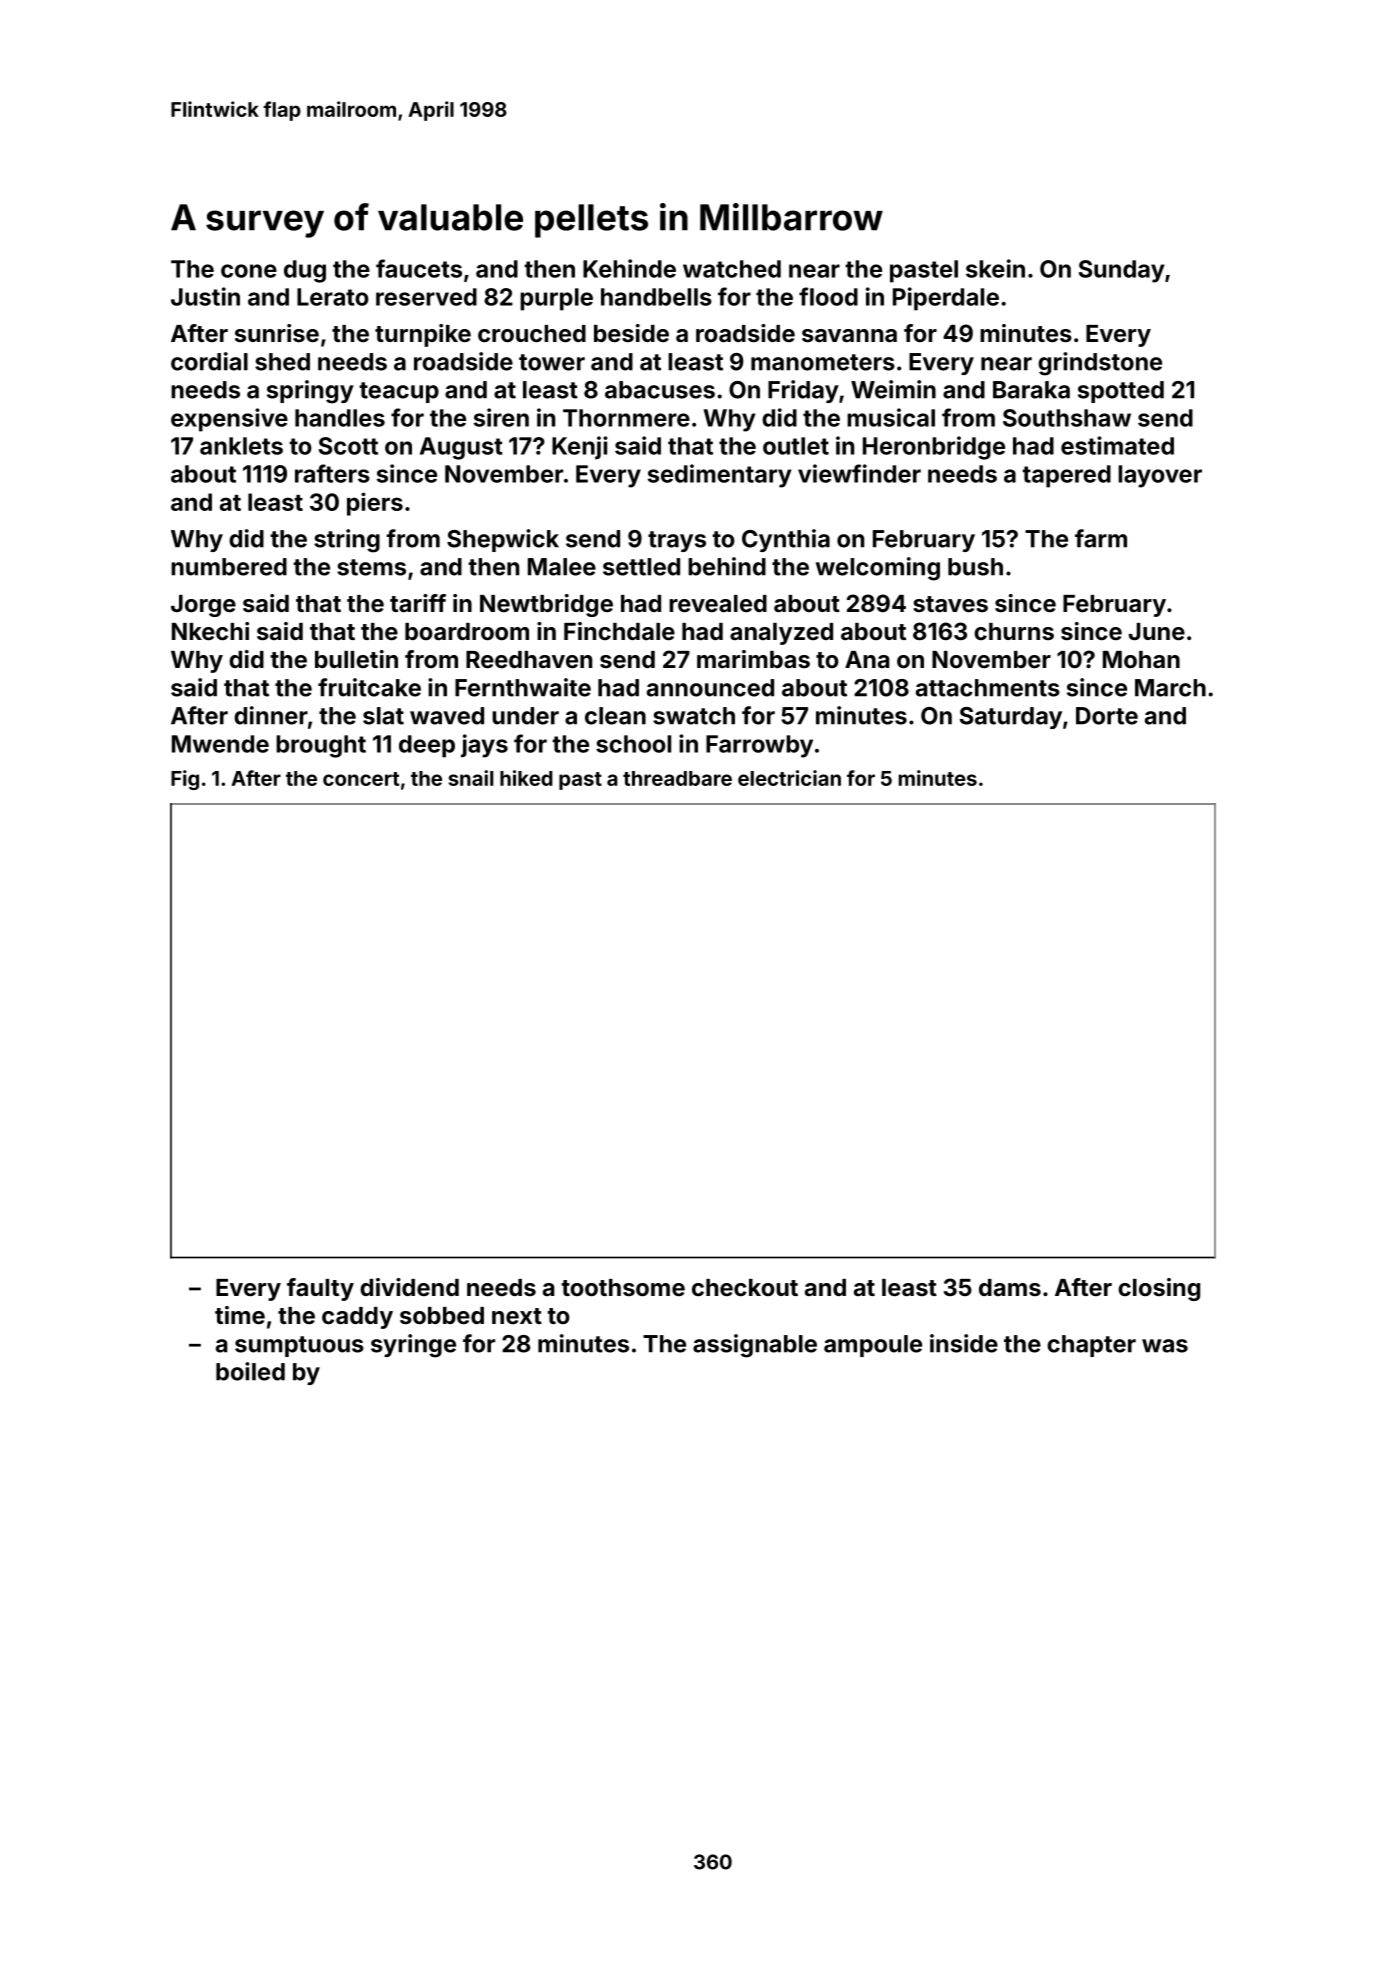 The height and width of the screenshot is (1969, 1386). What do you see at coordinates (357, 1318) in the screenshot?
I see `caddy` at bounding box center [357, 1318].
